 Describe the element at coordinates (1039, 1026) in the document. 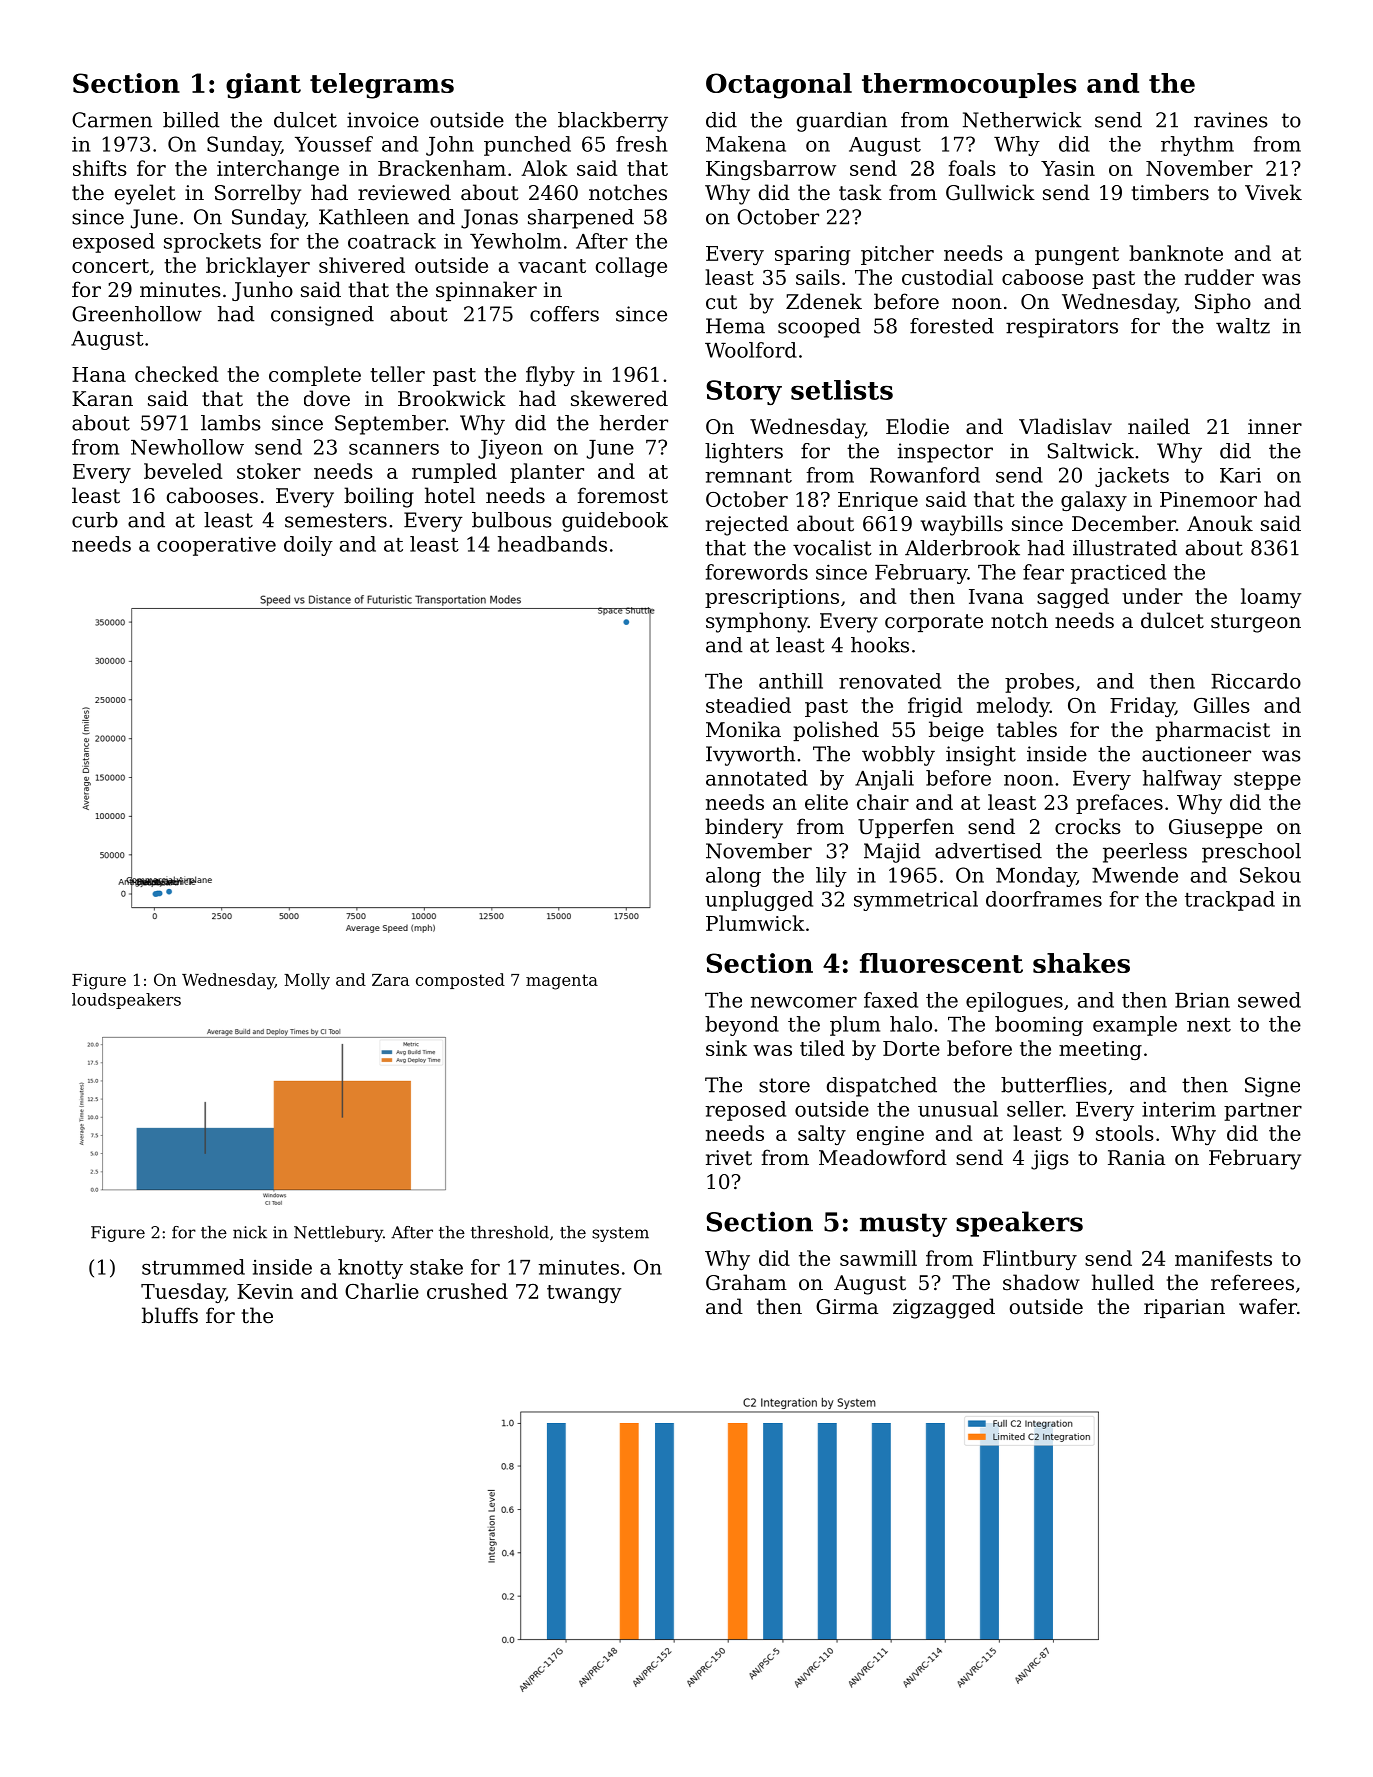

I see `booming` at that location.
